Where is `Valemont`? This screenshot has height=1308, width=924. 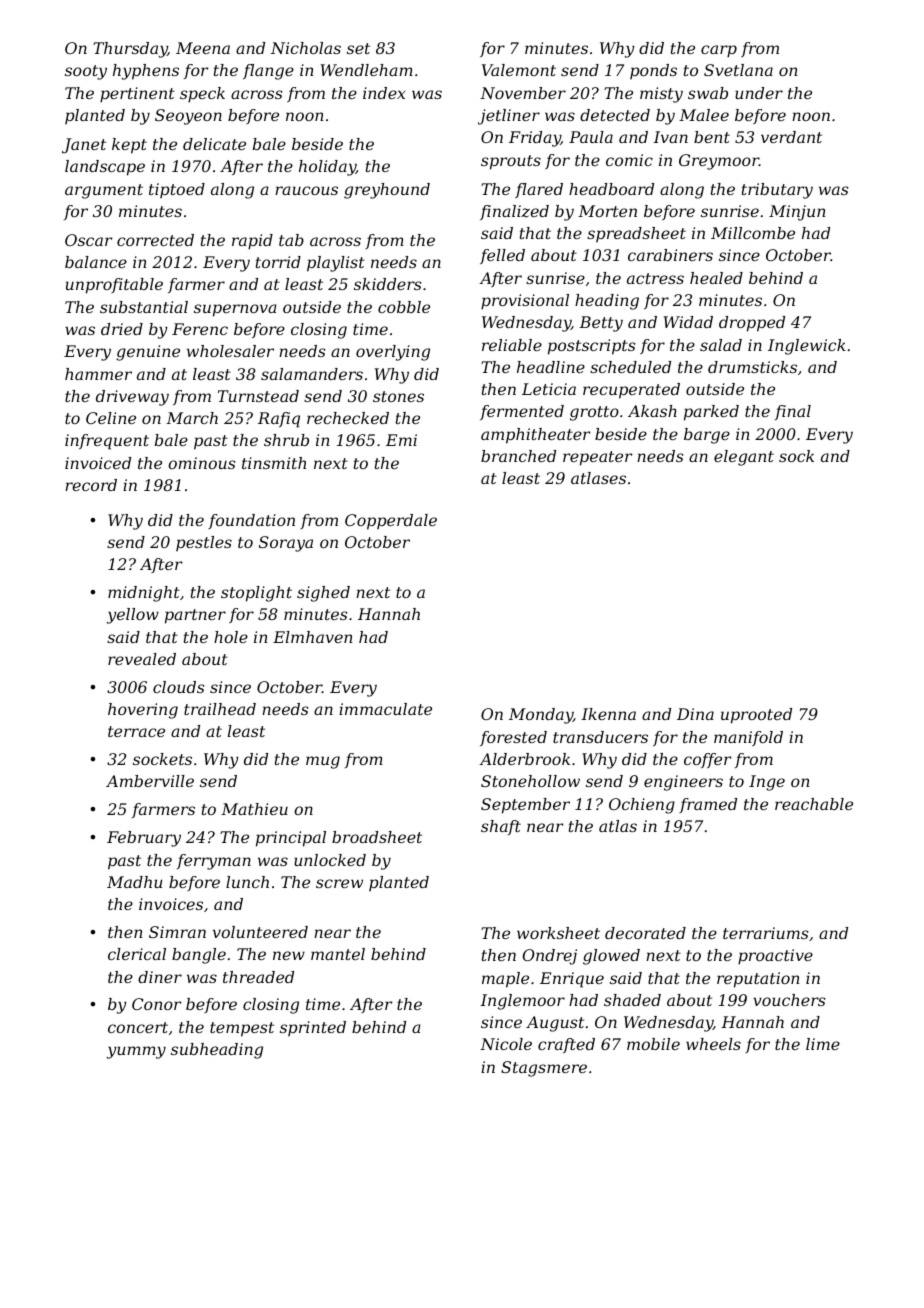
Valemont is located at coordinates (519, 70).
